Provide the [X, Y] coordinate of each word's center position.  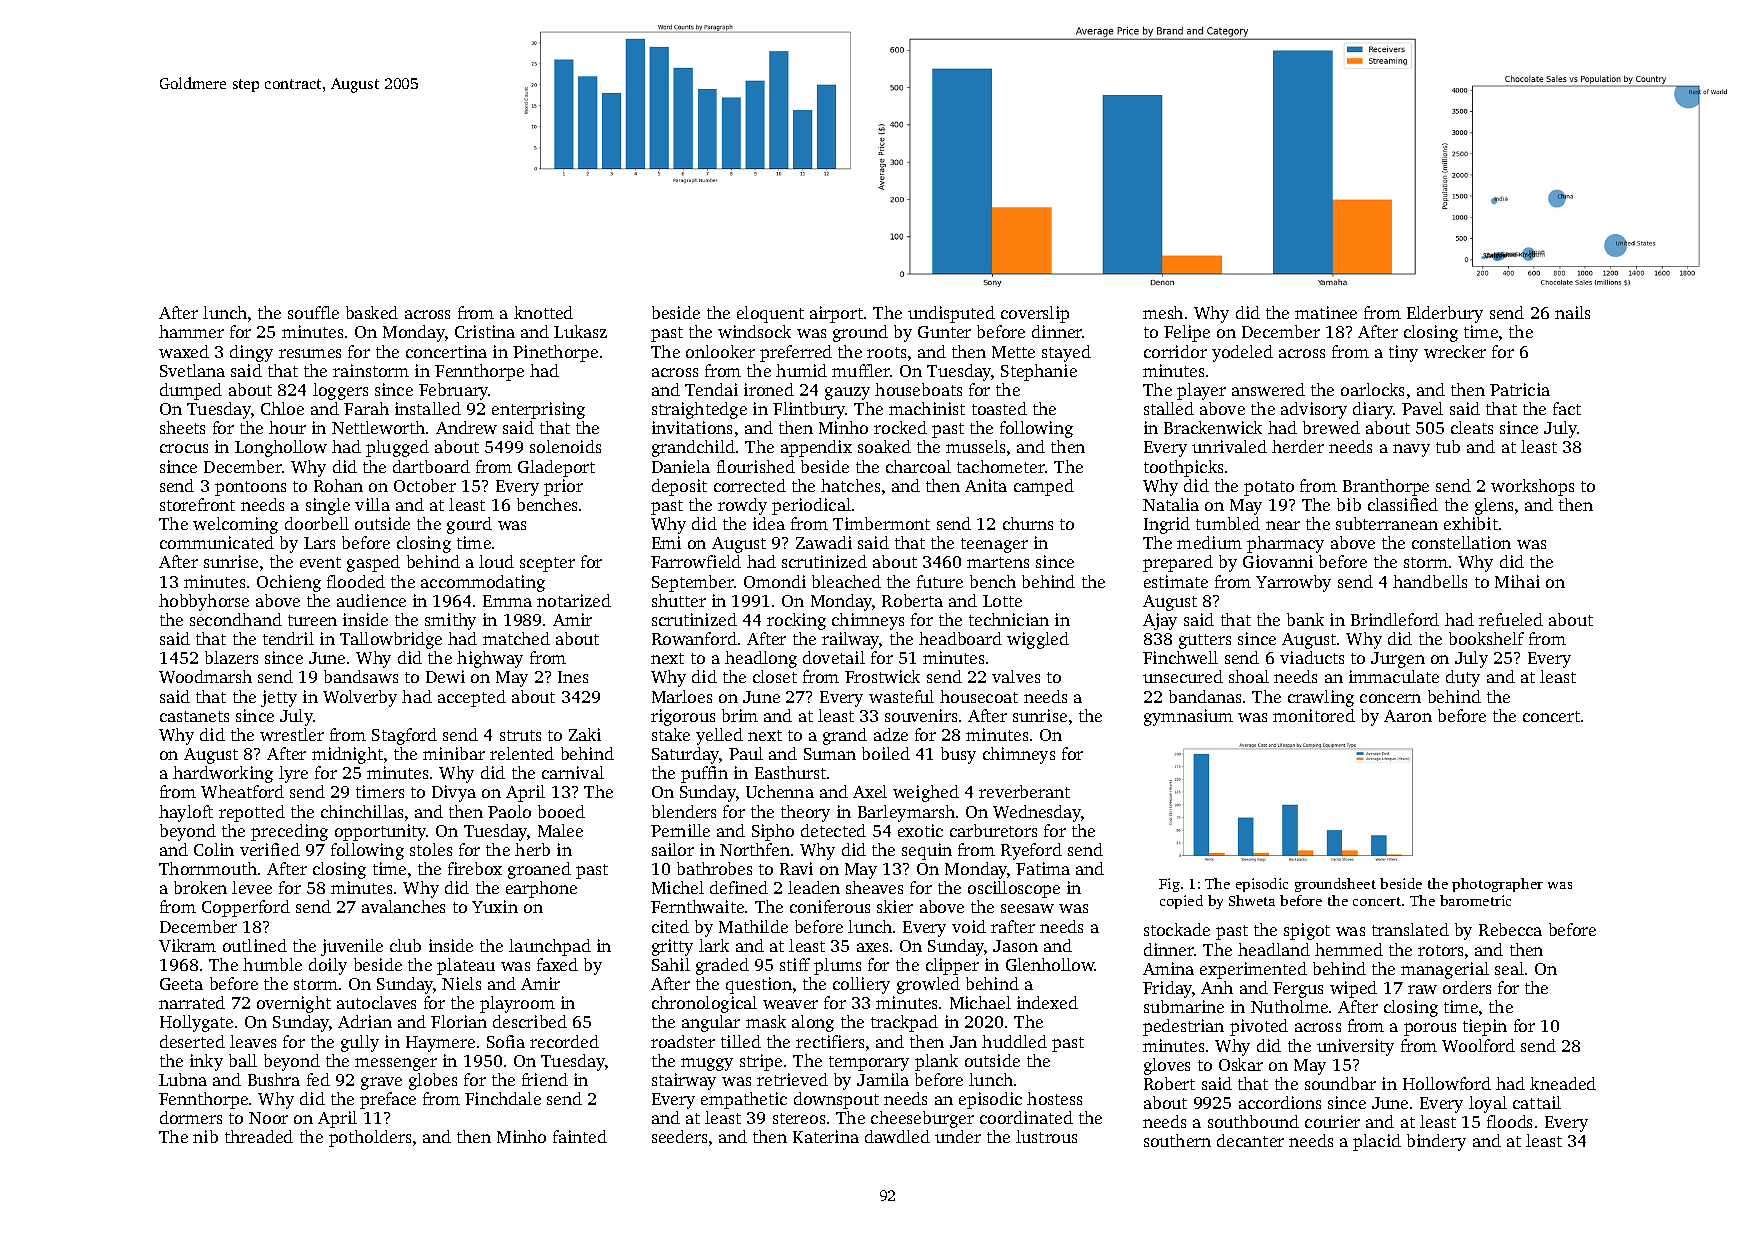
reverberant [1024, 791]
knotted [543, 312]
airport [836, 314]
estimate [1176, 581]
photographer [1497, 885]
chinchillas [362, 811]
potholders [370, 1138]
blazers [231, 657]
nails [1572, 312]
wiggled [1038, 640]
